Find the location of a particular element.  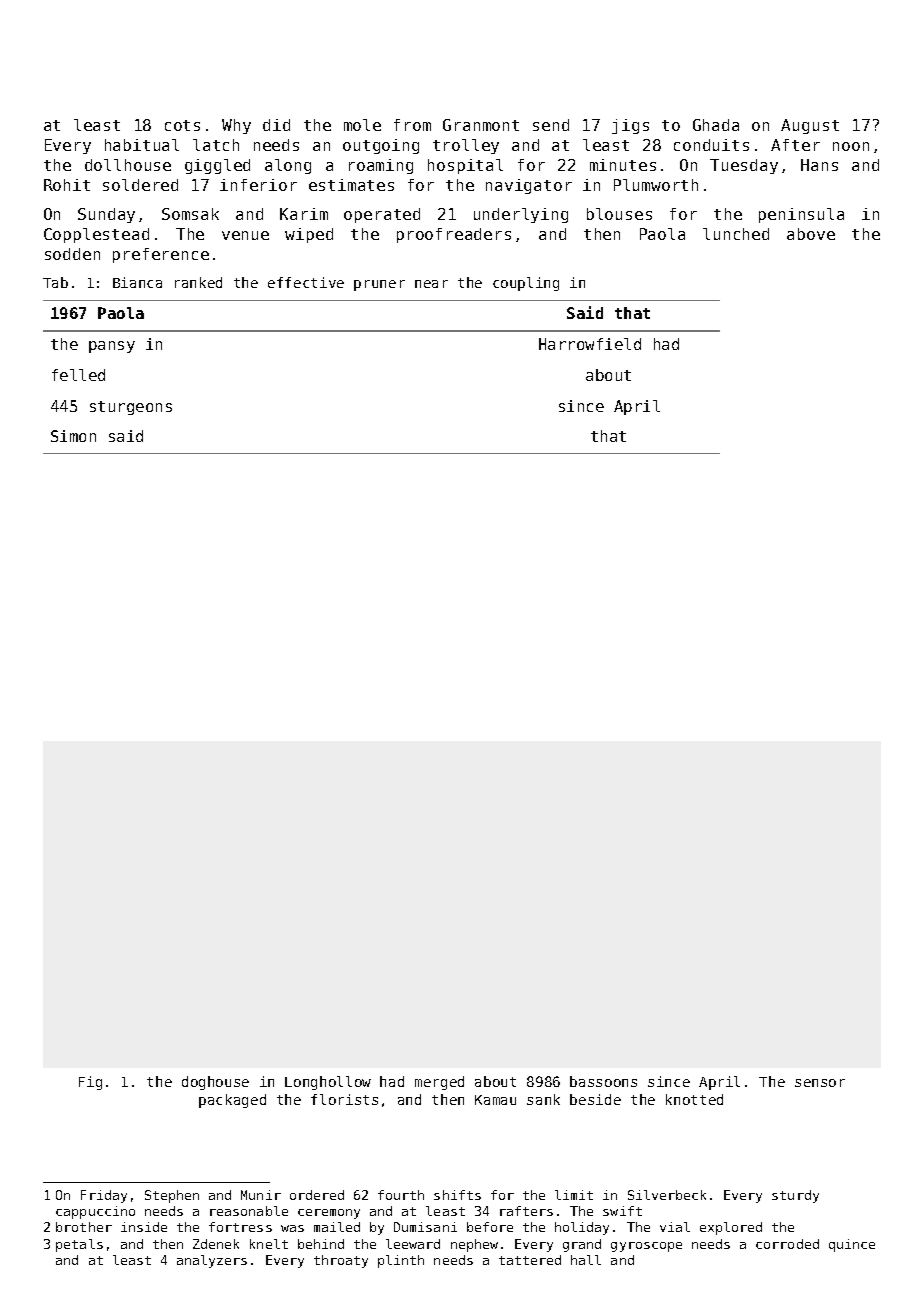

Simon is located at coordinates (73, 436).
